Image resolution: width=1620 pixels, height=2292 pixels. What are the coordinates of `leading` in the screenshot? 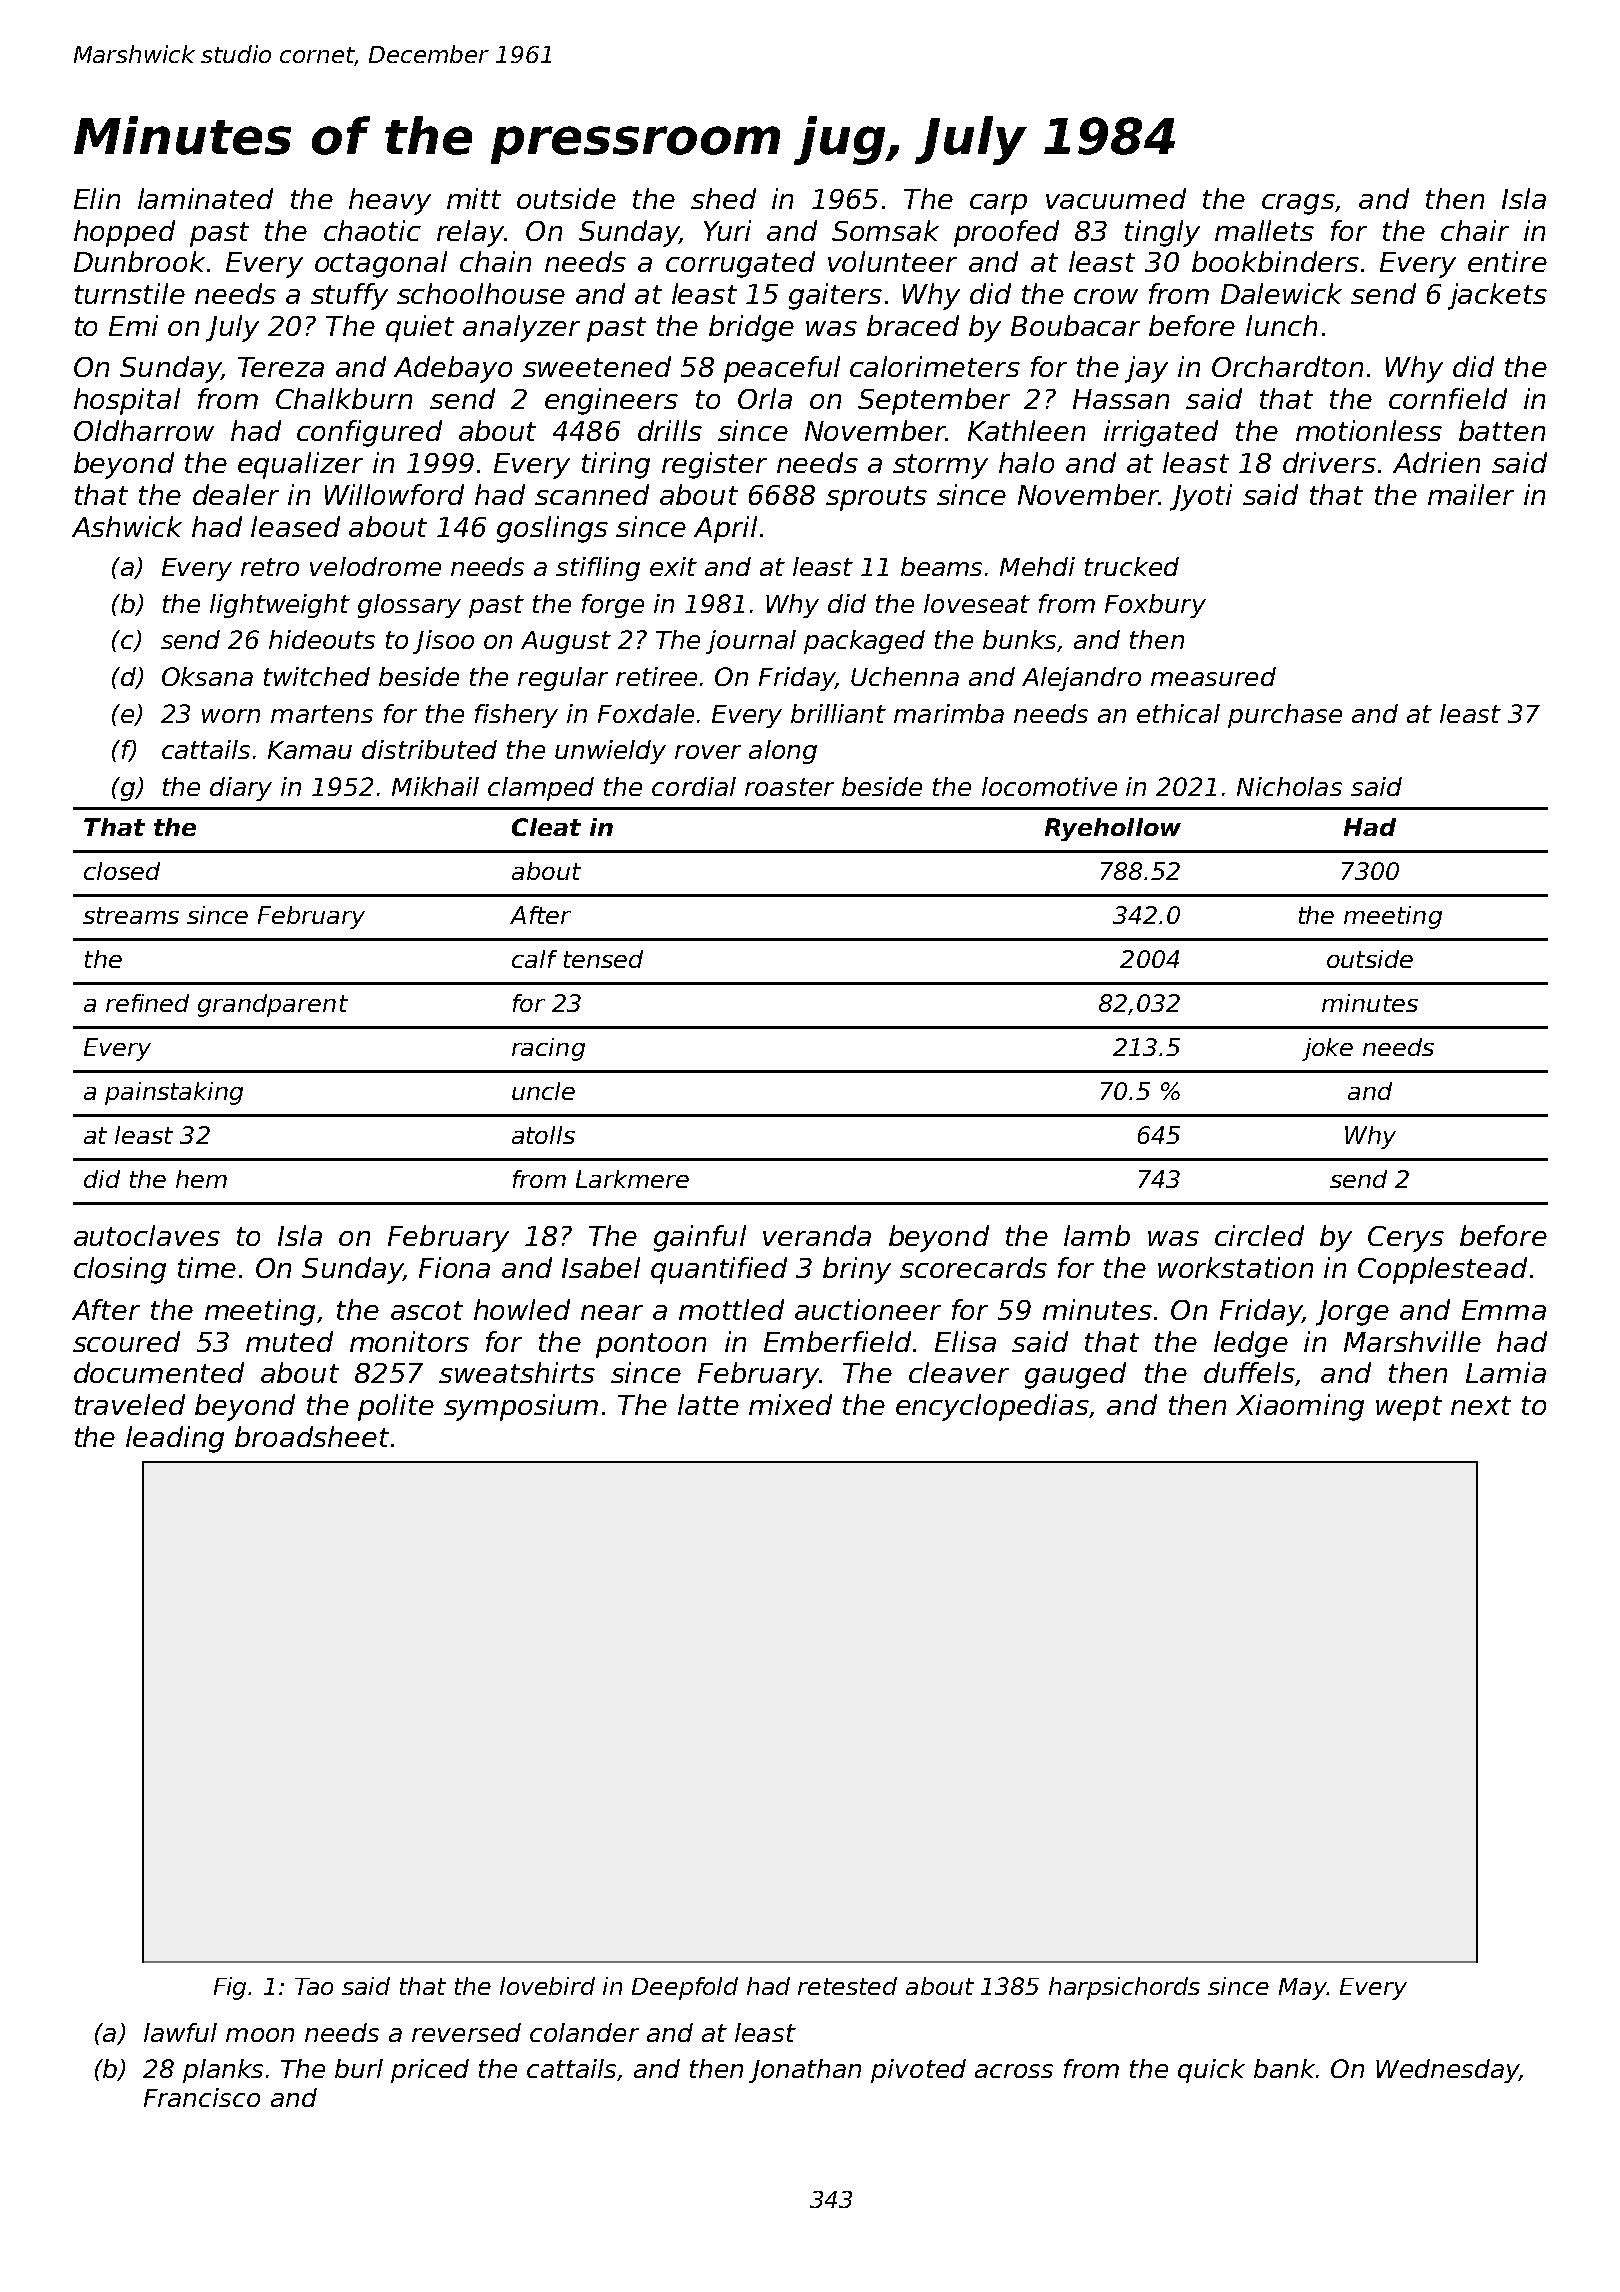 It's located at (175, 1439).
